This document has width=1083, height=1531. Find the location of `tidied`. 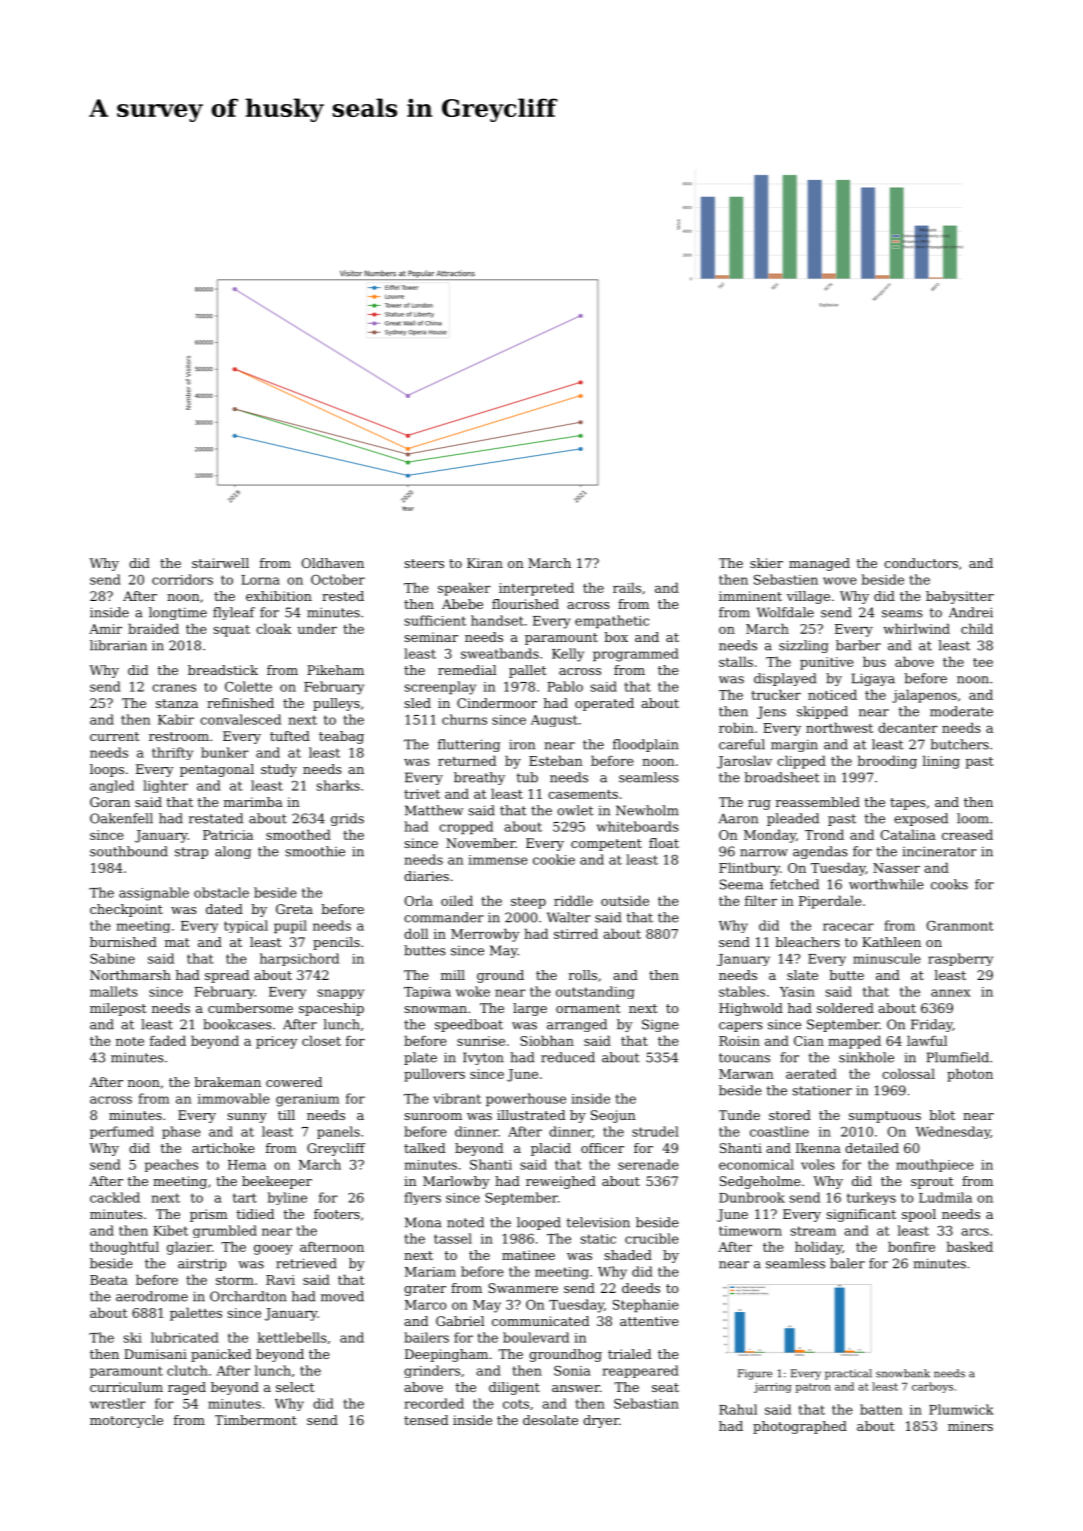

tidied is located at coordinates (255, 1214).
